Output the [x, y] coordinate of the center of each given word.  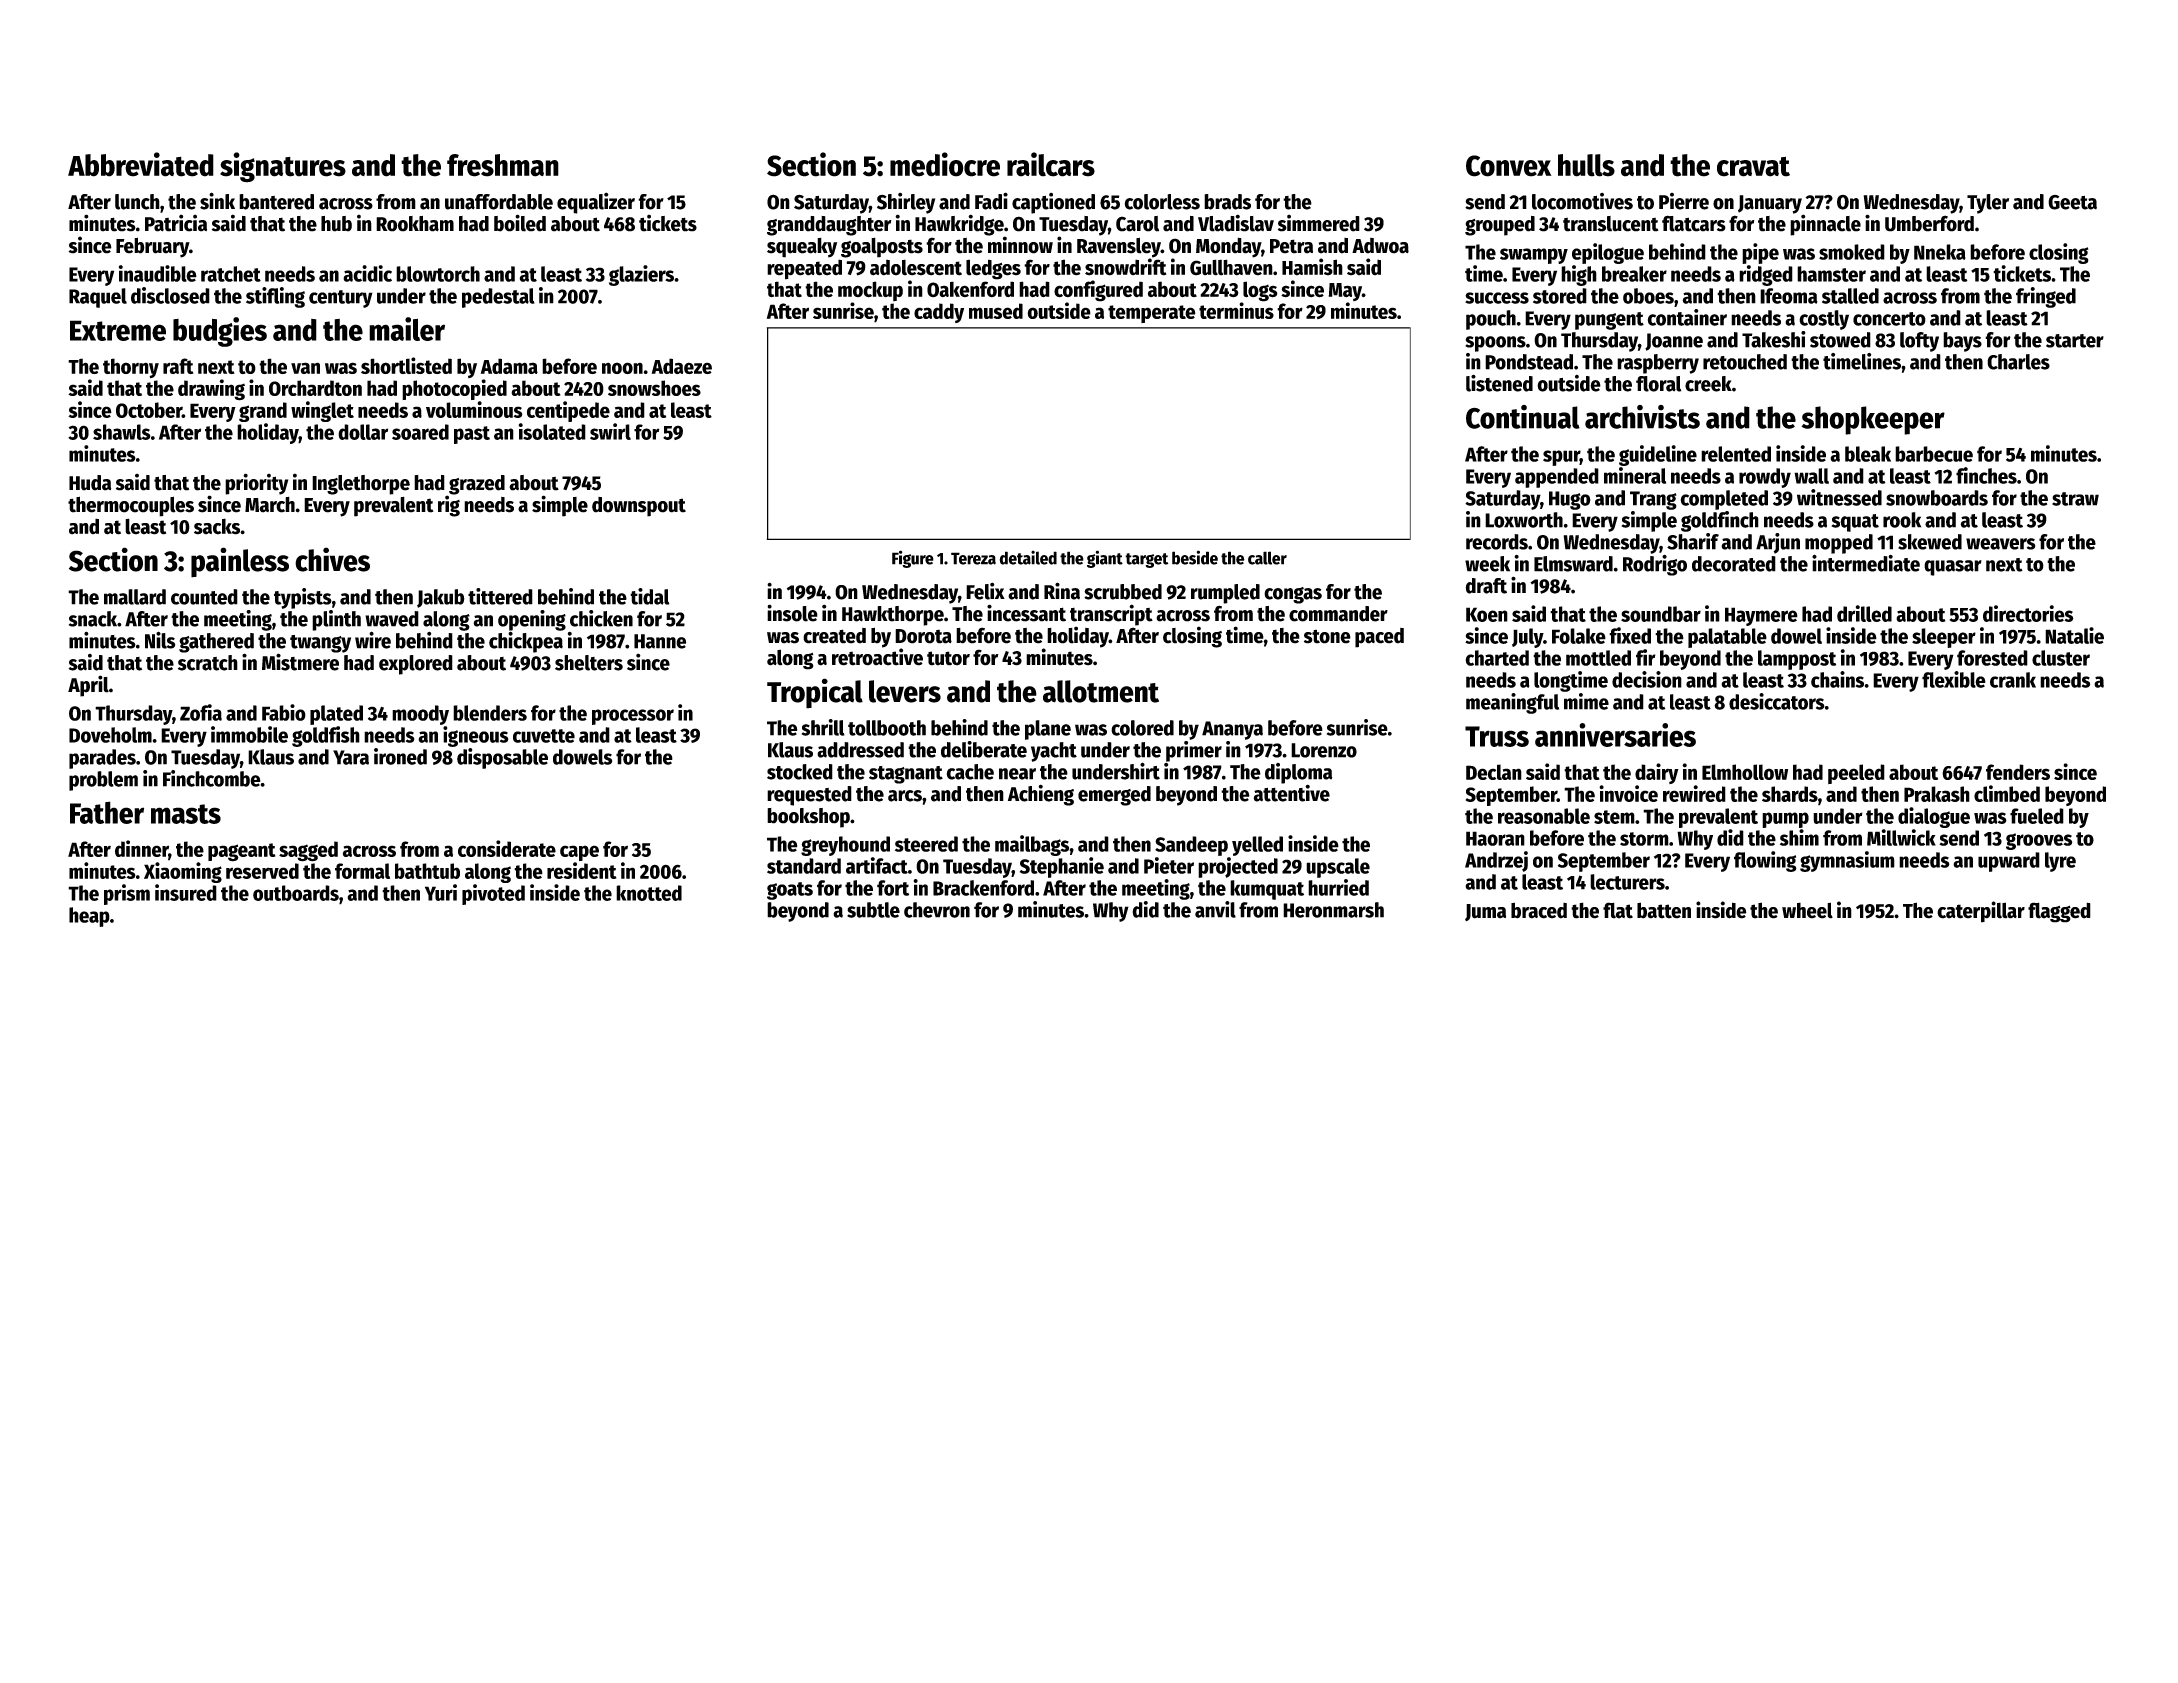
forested [1992, 658]
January [1770, 204]
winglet [322, 411]
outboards [296, 893]
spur [1561, 458]
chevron [937, 910]
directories [2028, 613]
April [88, 686]
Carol [1137, 224]
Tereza [973, 558]
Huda [90, 483]
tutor [948, 658]
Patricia [176, 223]
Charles [2018, 362]
